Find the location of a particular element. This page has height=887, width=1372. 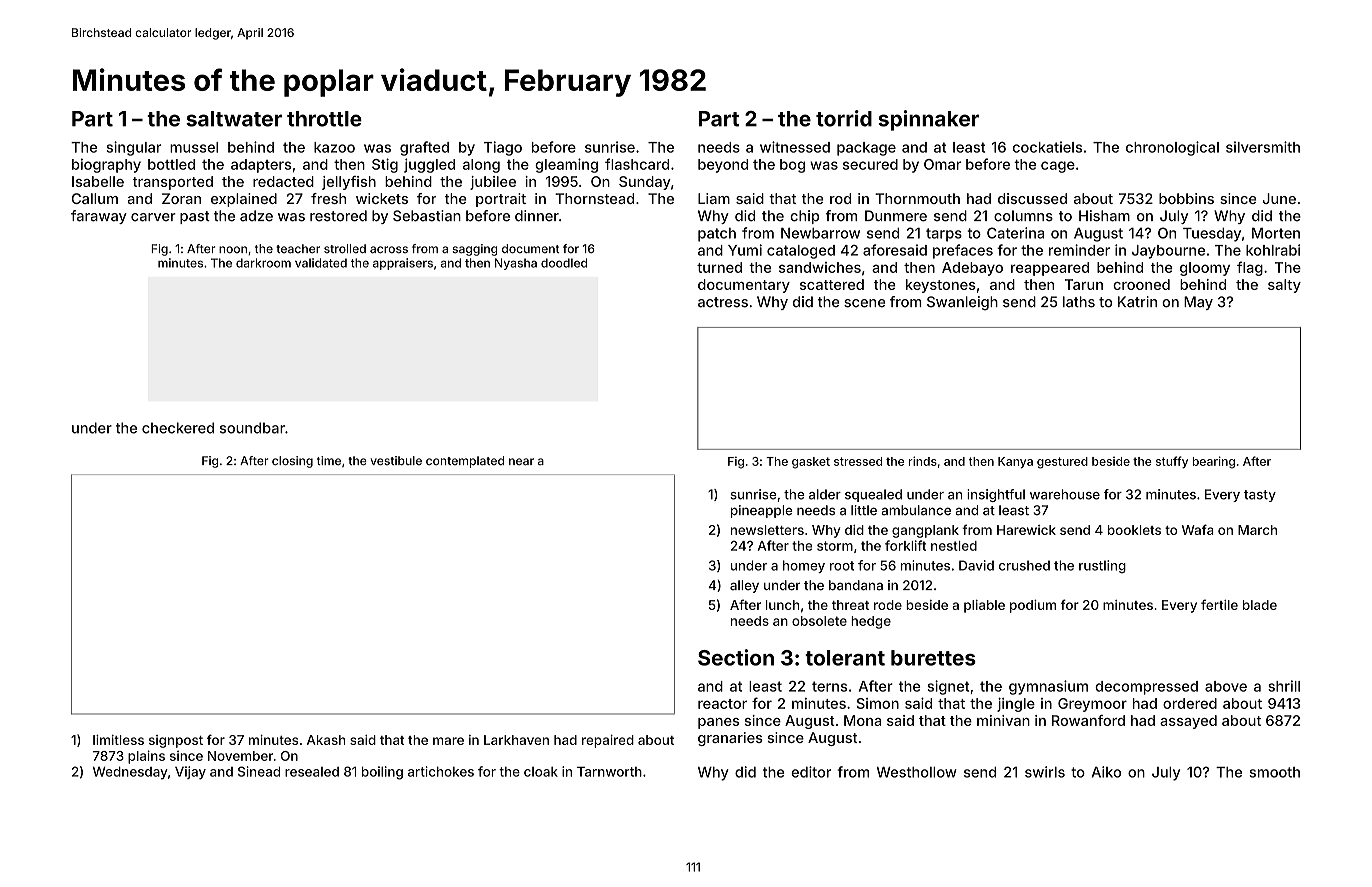

past is located at coordinates (195, 217).
